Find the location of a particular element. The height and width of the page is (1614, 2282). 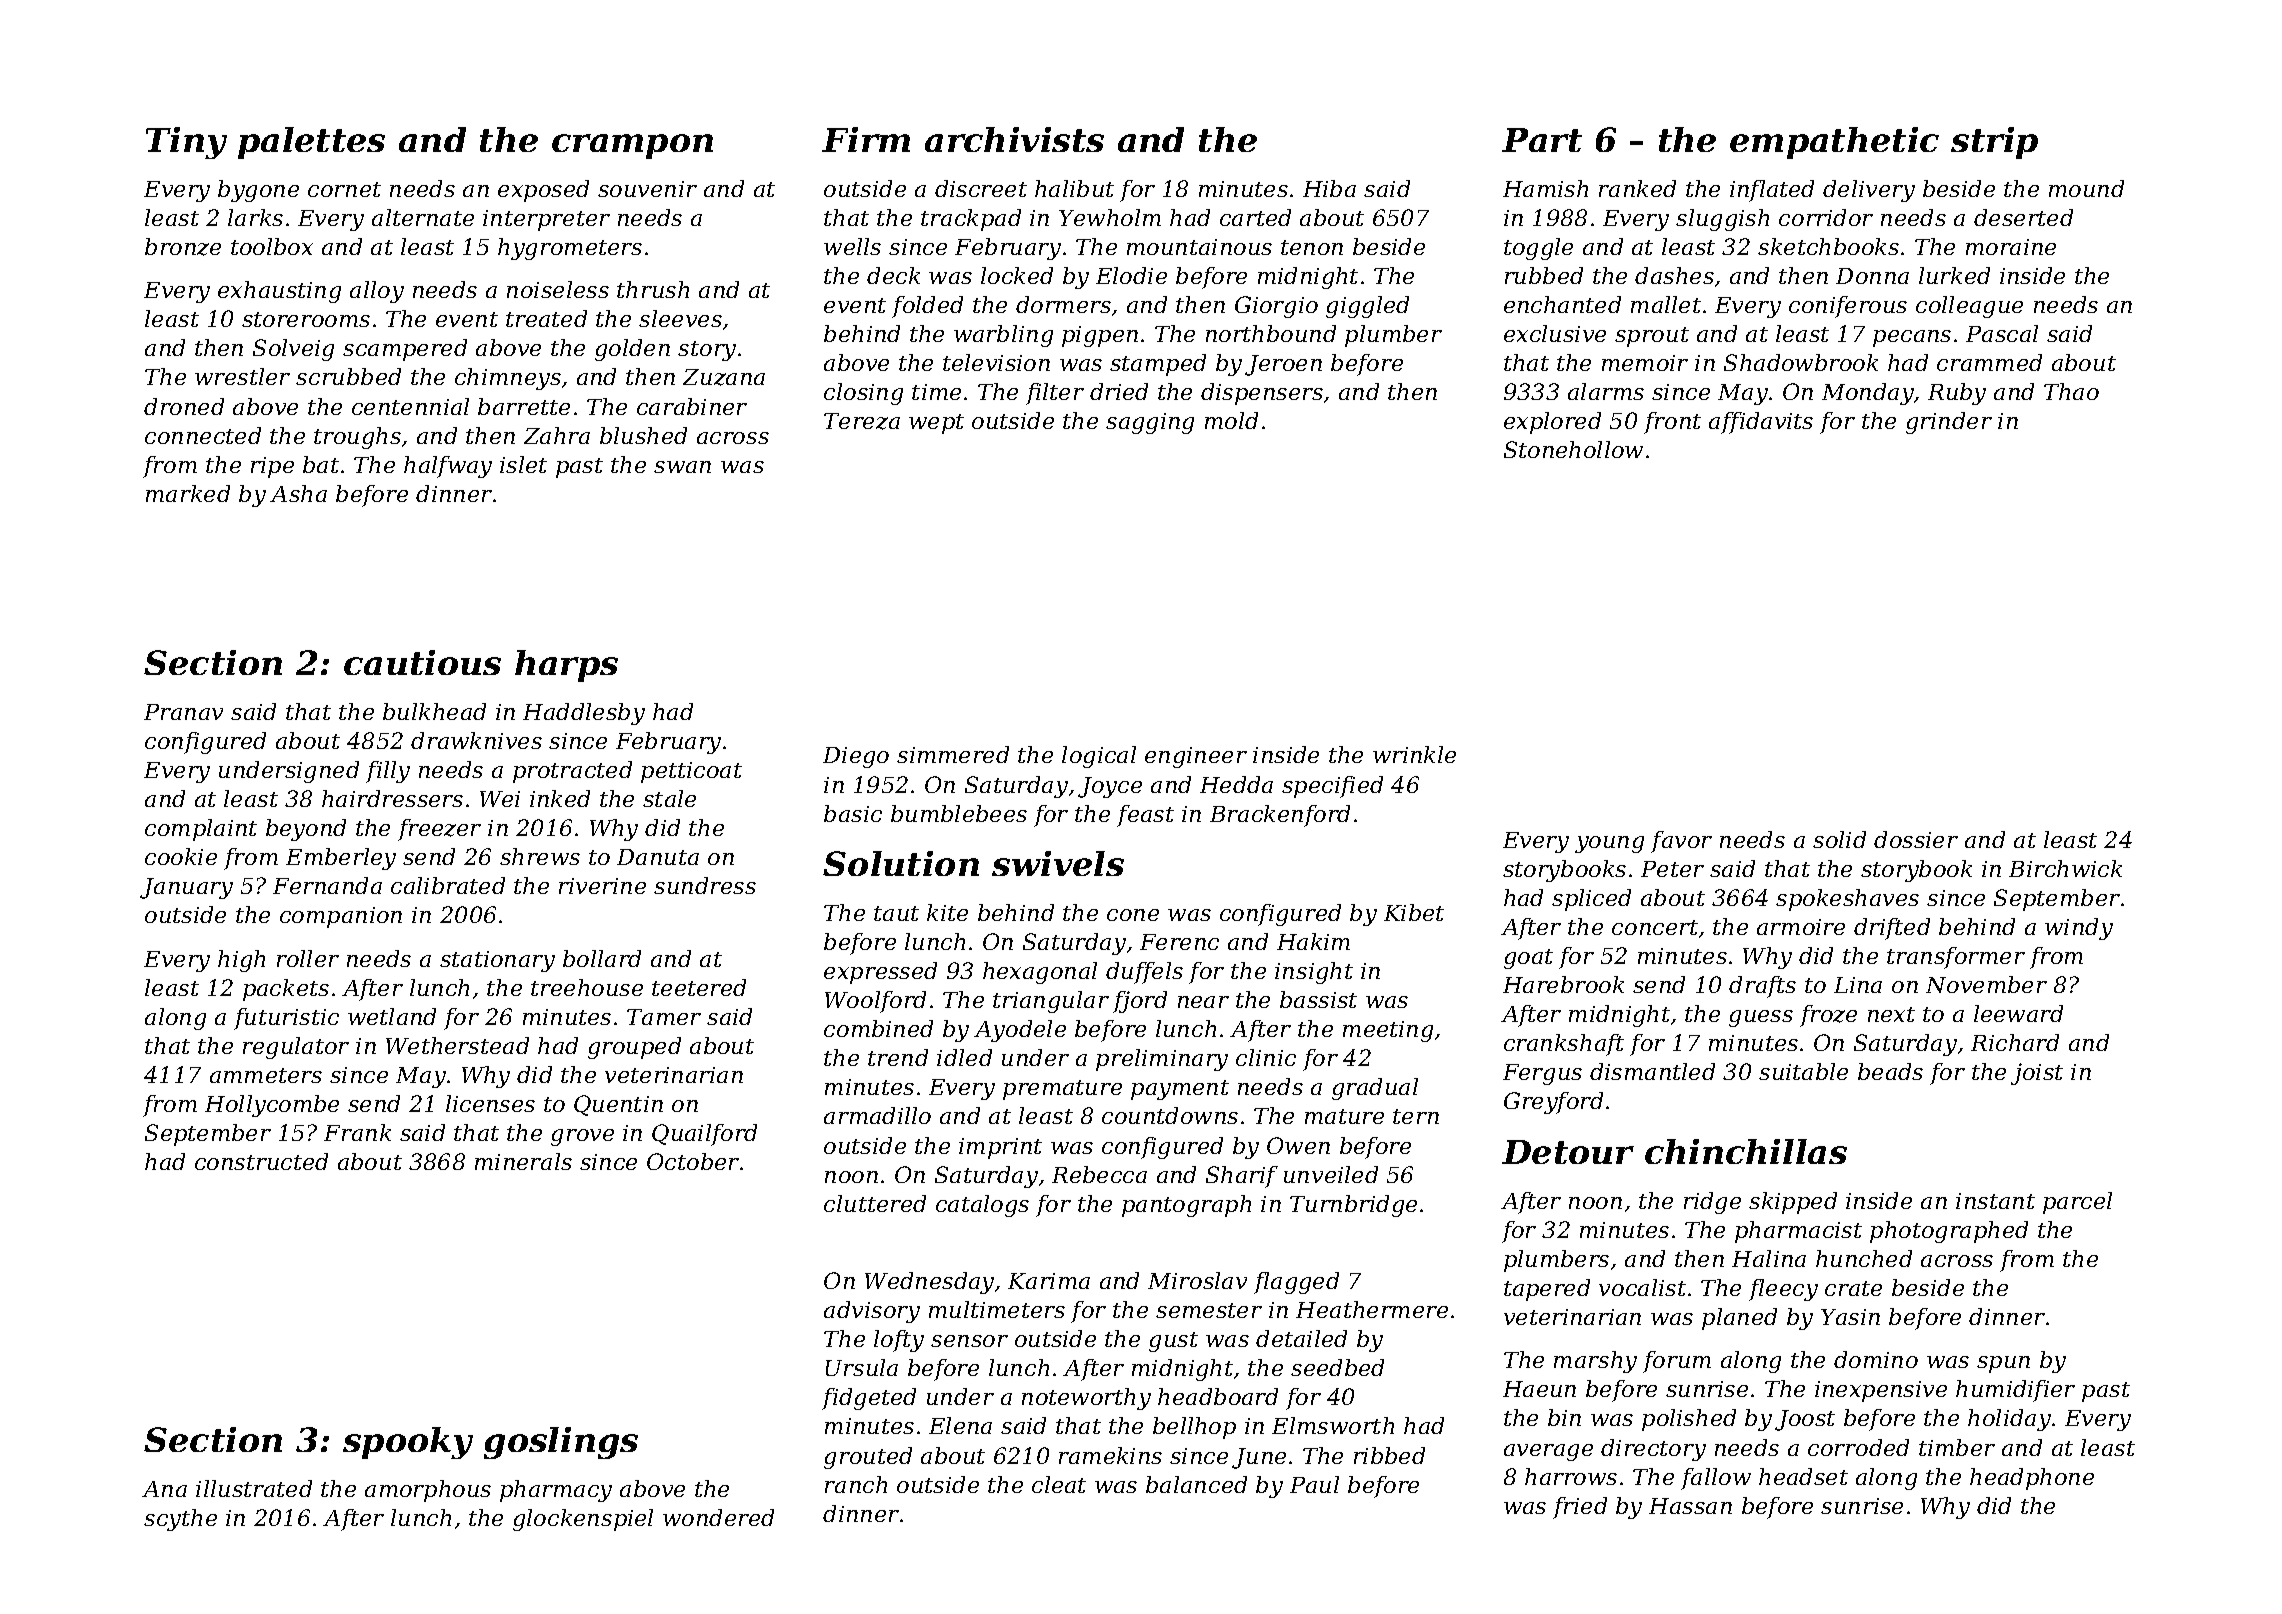

front is located at coordinates (1672, 423).
